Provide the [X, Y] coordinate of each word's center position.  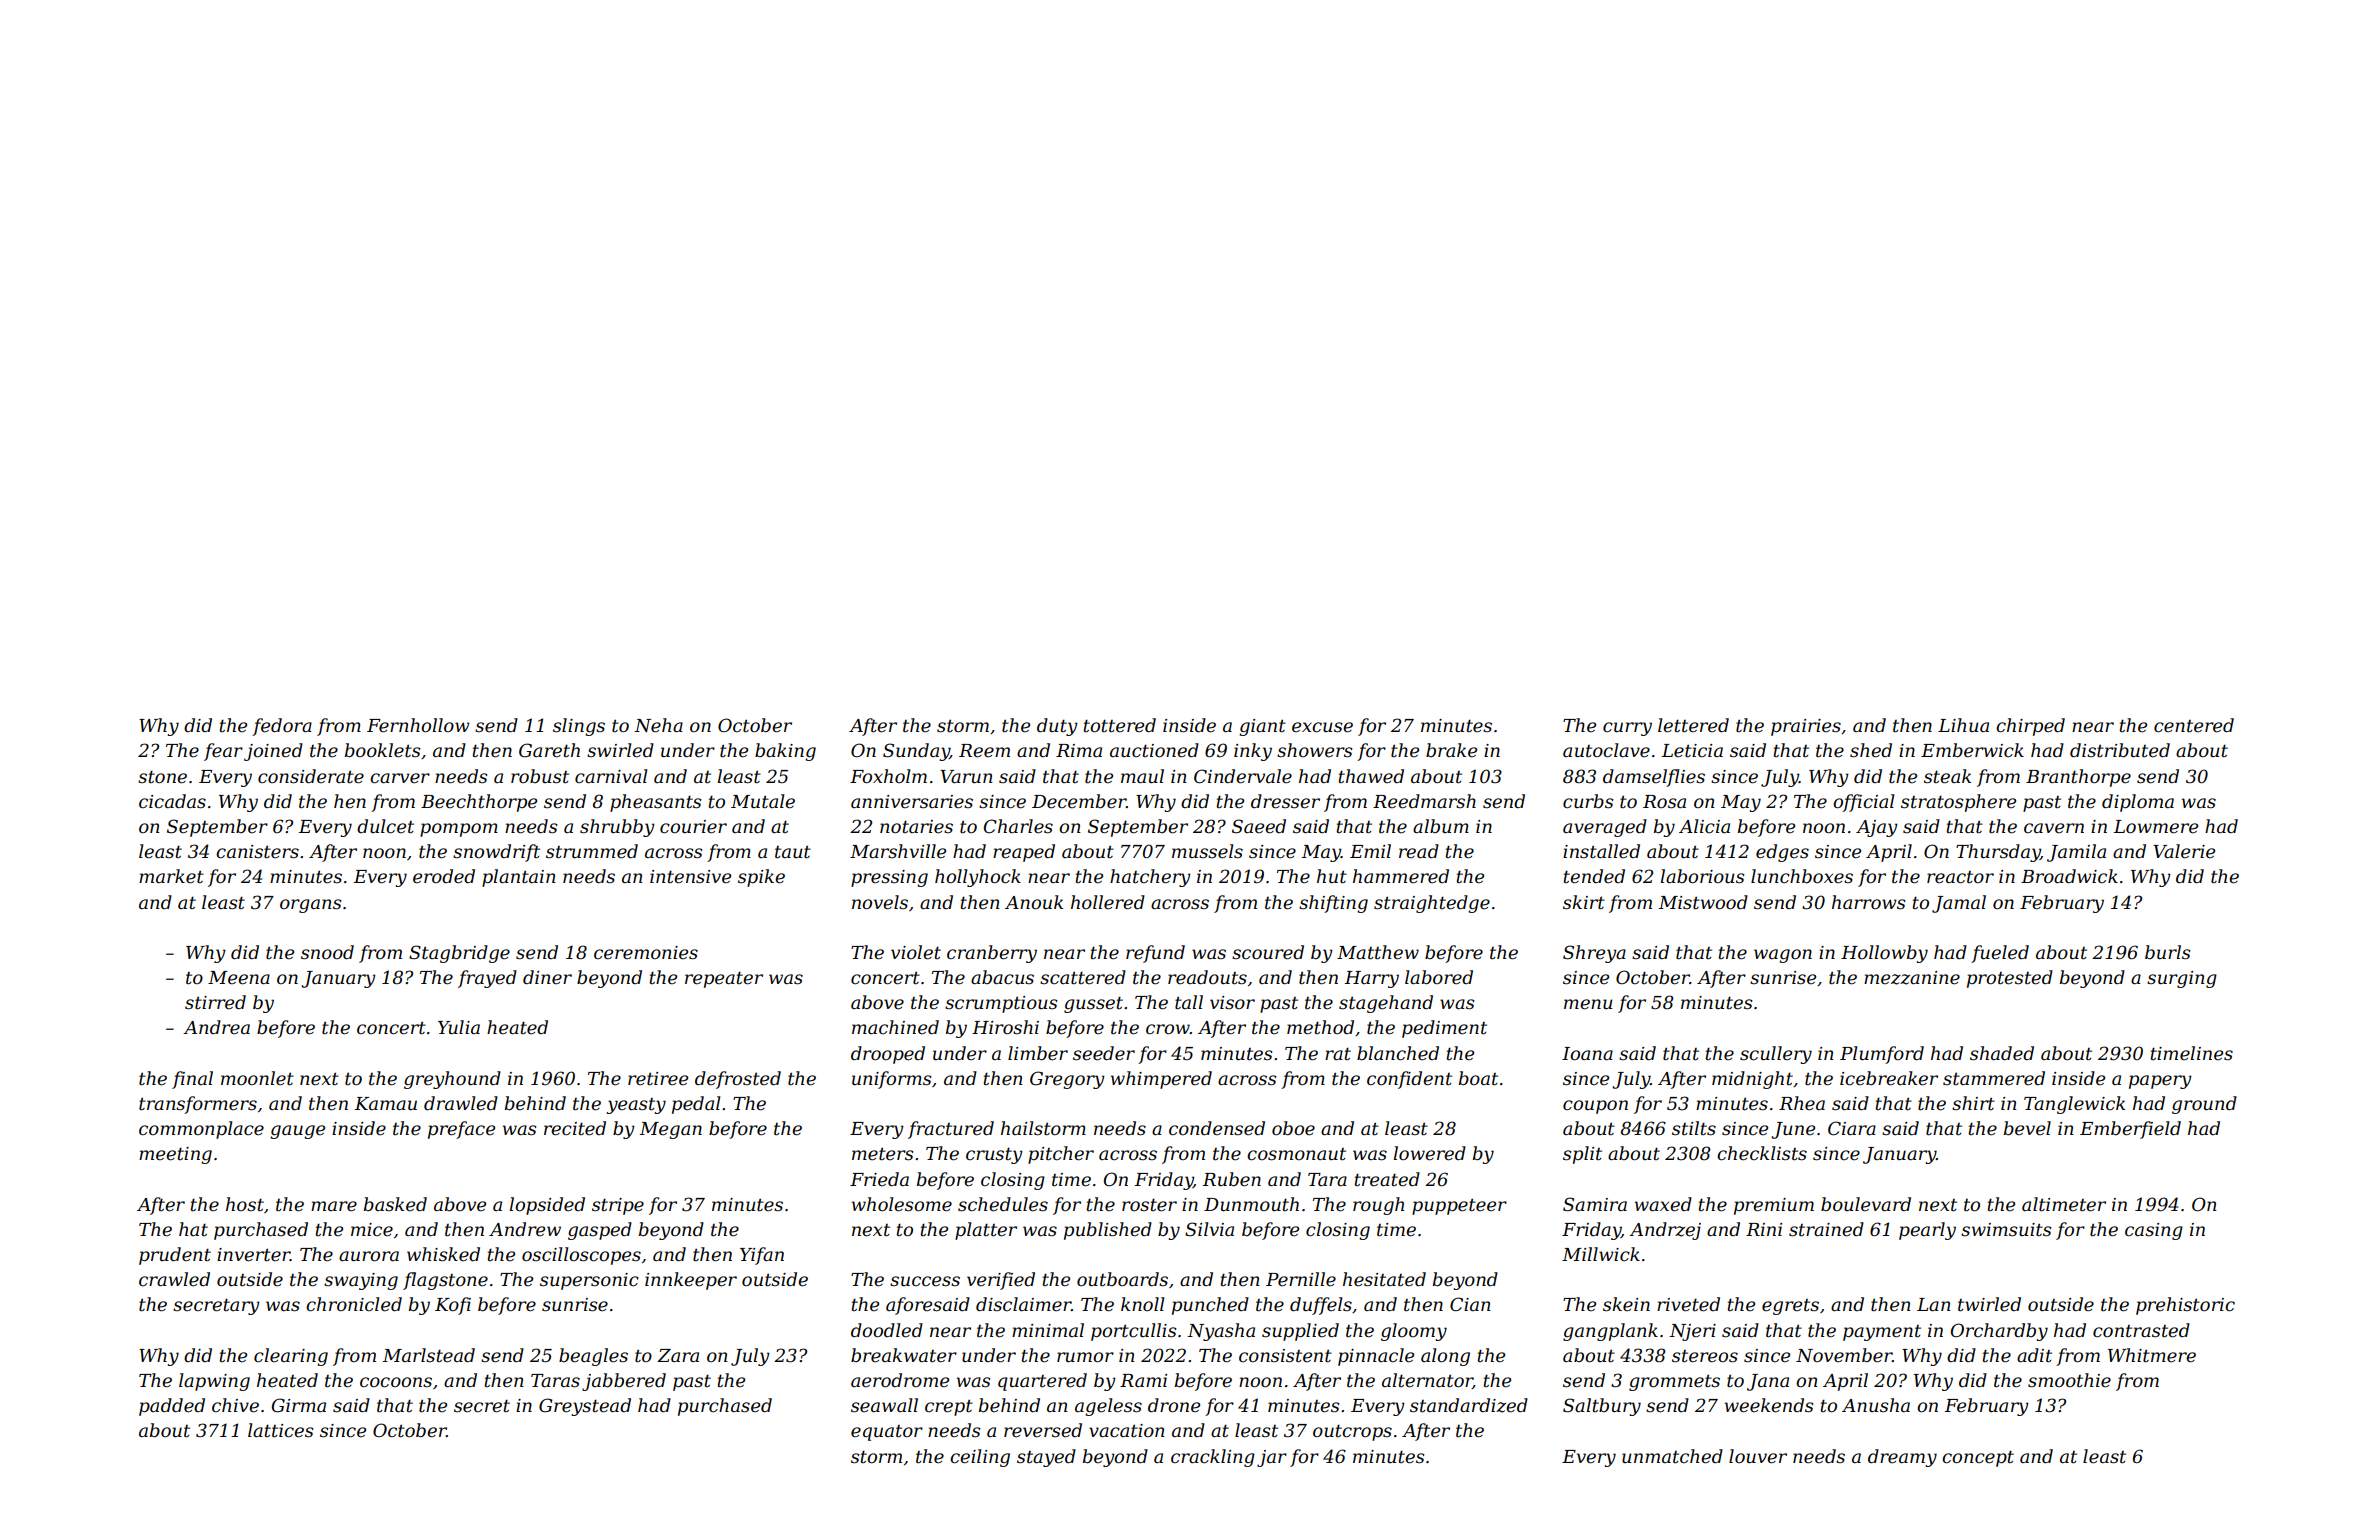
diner [547, 977]
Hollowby [1884, 954]
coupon [1595, 1107]
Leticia [1692, 751]
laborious [1703, 876]
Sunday [916, 752]
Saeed [1259, 826]
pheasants [656, 803]
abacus [1002, 977]
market [171, 876]
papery [2160, 1082]
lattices [281, 1430]
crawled [174, 1279]
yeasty [636, 1106]
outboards [1122, 1279]
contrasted [2141, 1330]
